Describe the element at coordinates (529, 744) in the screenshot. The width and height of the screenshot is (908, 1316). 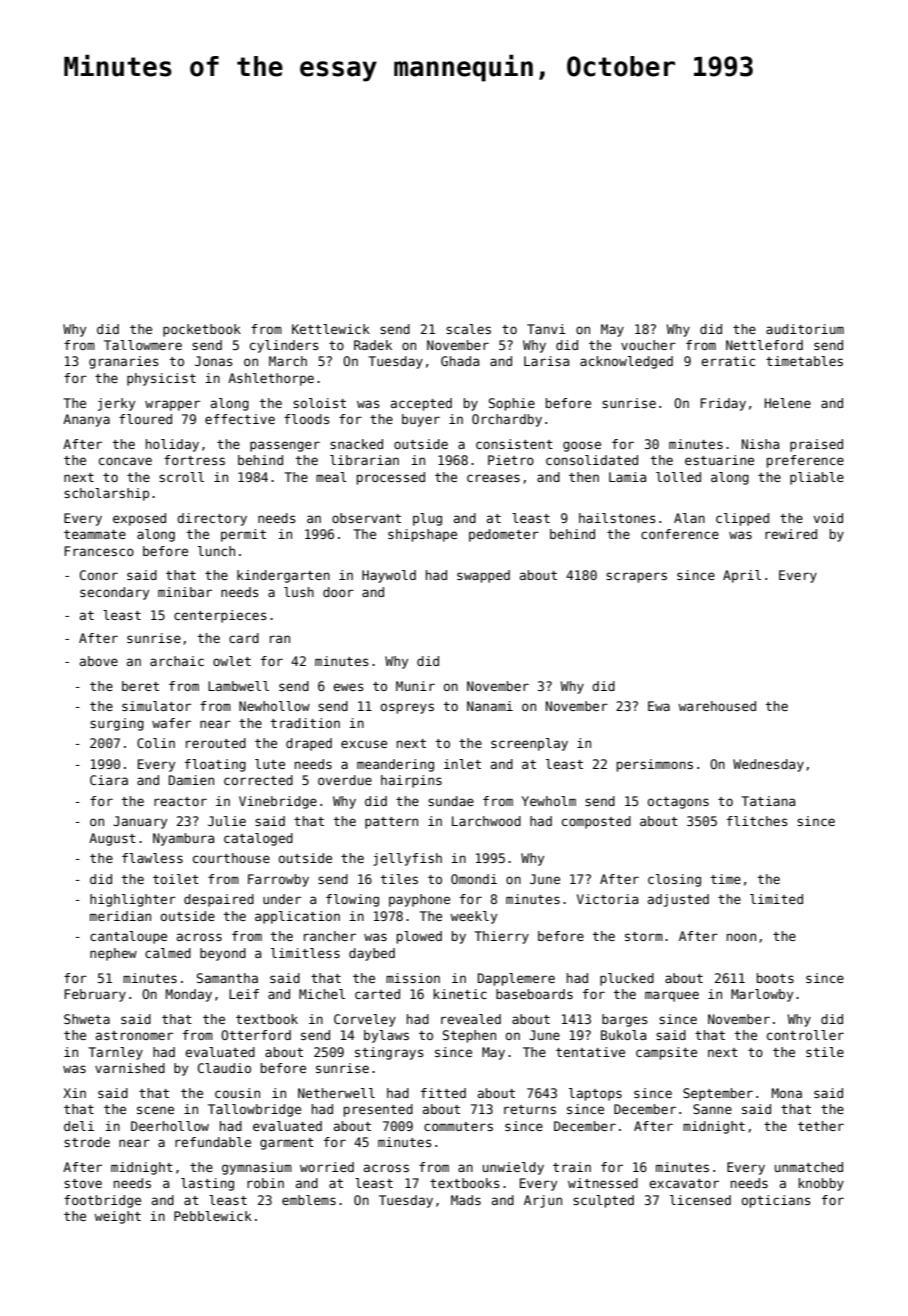
I see `screenplay` at that location.
